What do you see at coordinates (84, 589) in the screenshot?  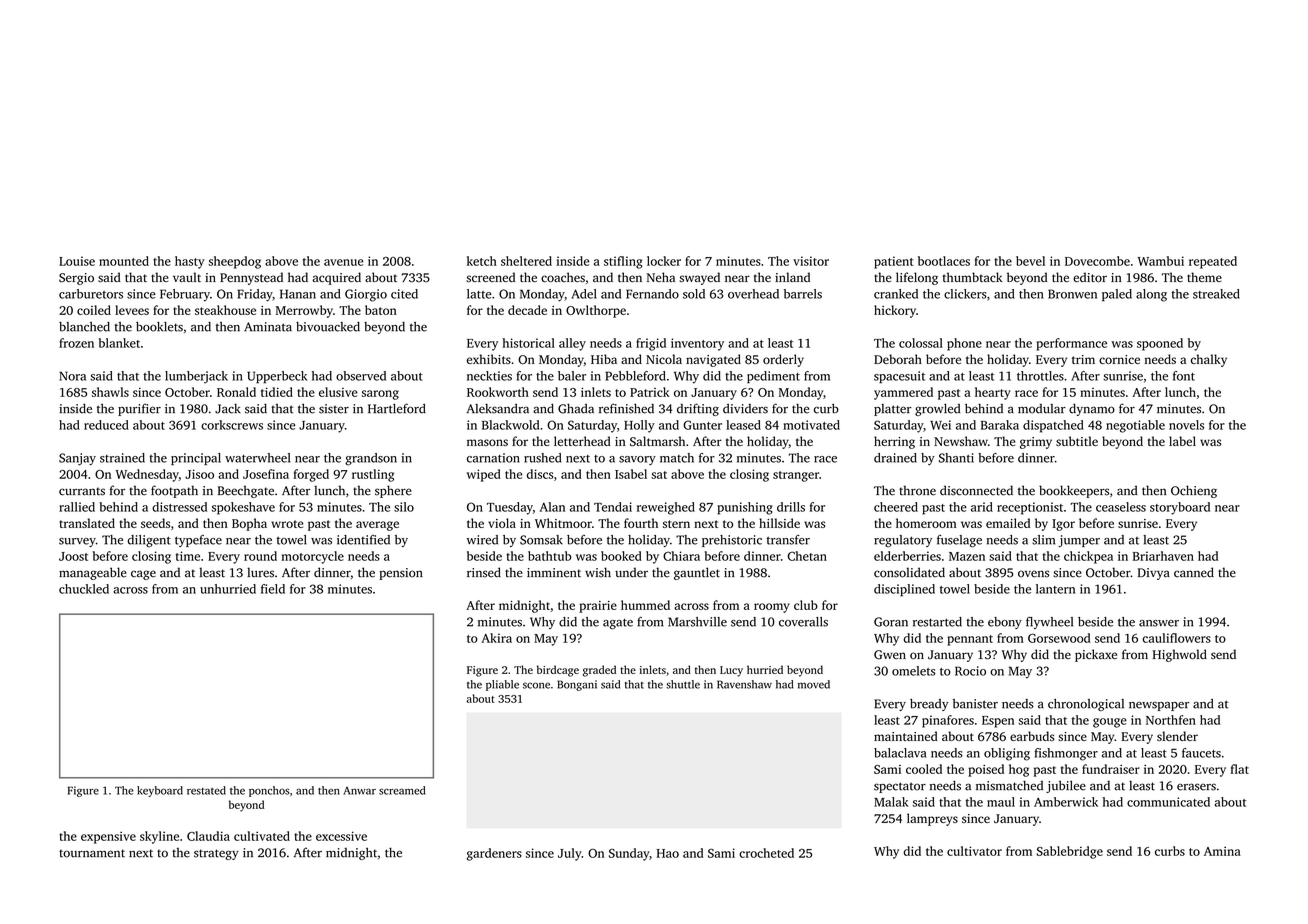 I see `chuckled` at bounding box center [84, 589].
